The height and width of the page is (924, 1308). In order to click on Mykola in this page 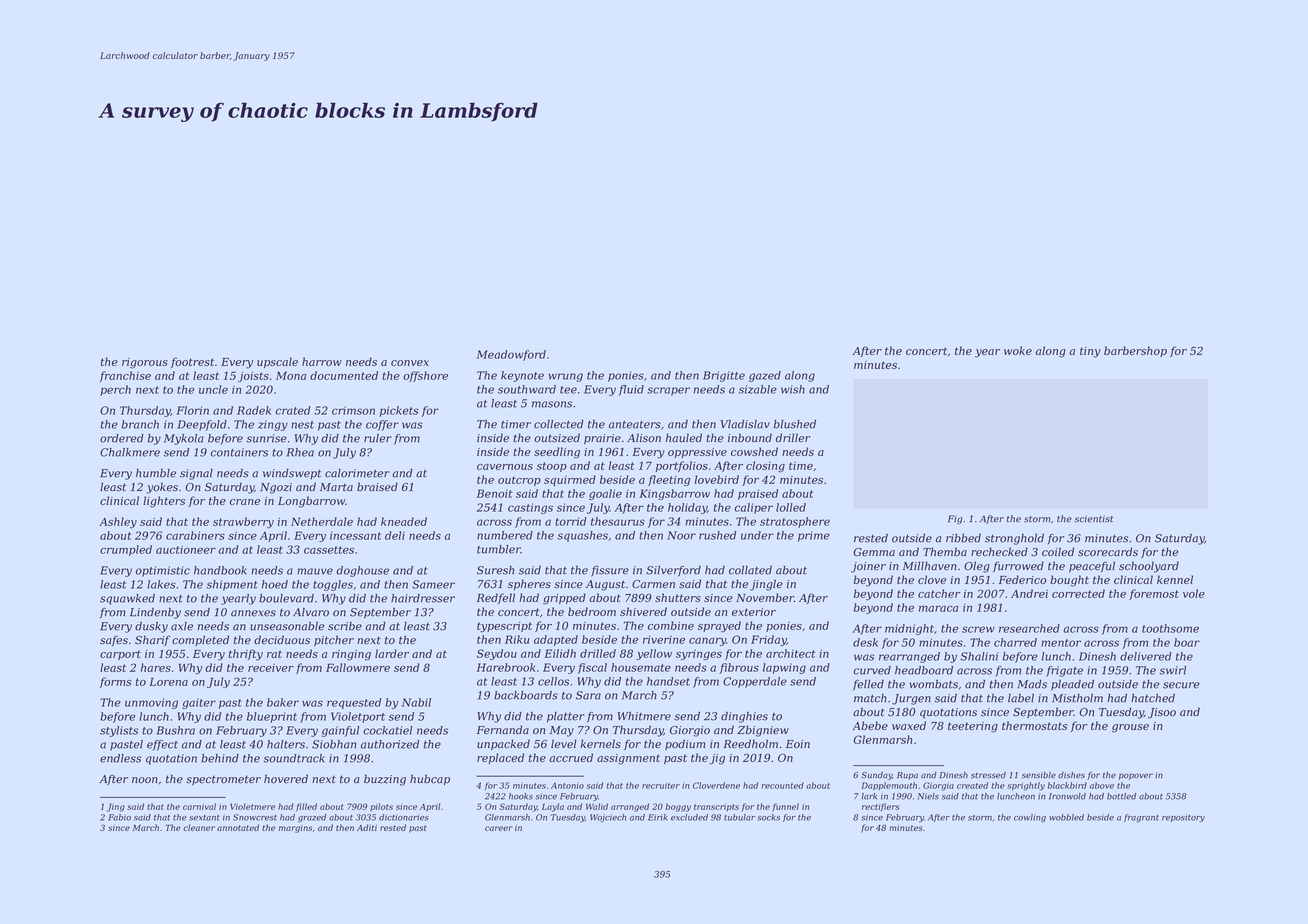, I will do `click(184, 439)`.
